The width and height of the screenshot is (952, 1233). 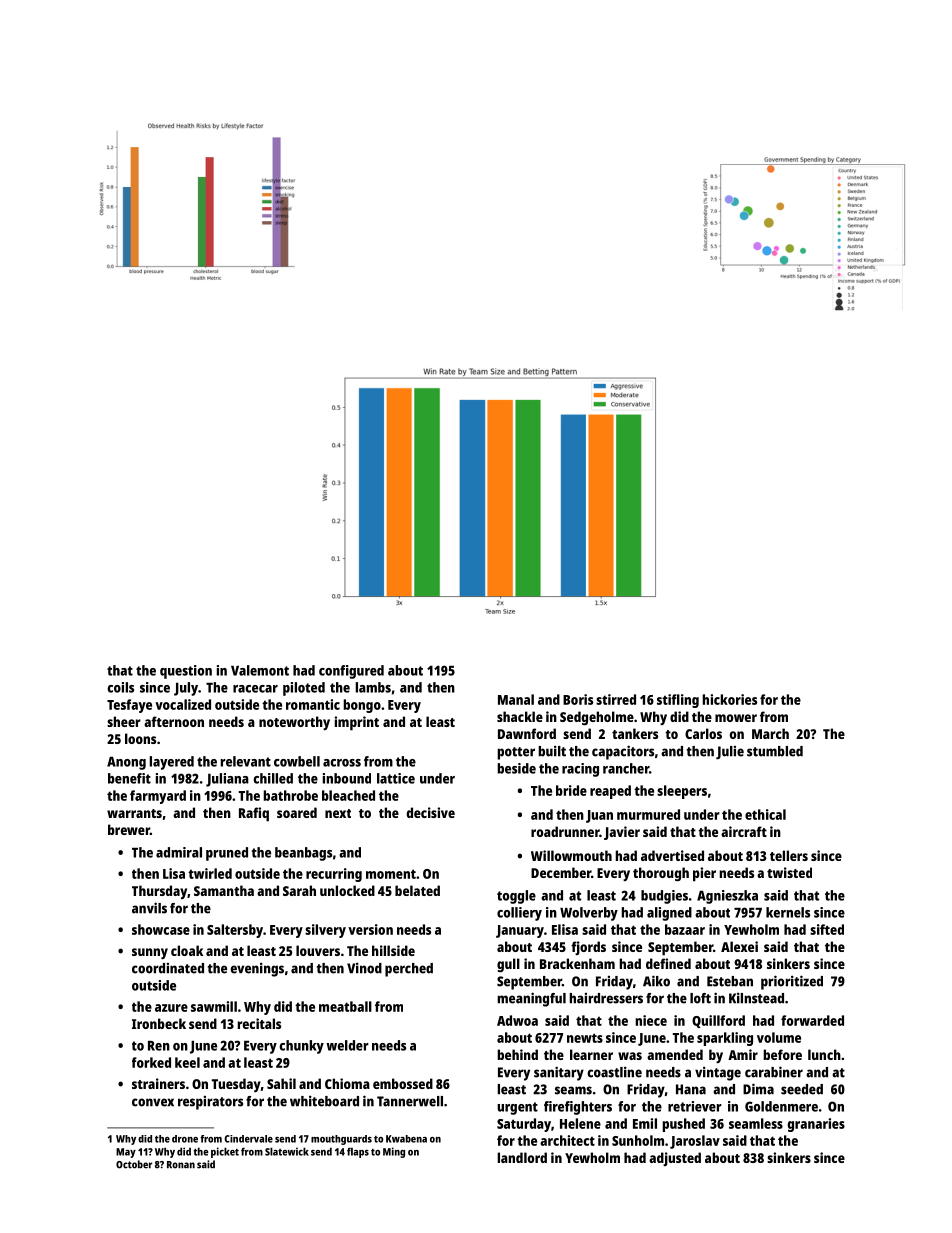 What do you see at coordinates (396, 778) in the screenshot?
I see `lattice` at bounding box center [396, 778].
